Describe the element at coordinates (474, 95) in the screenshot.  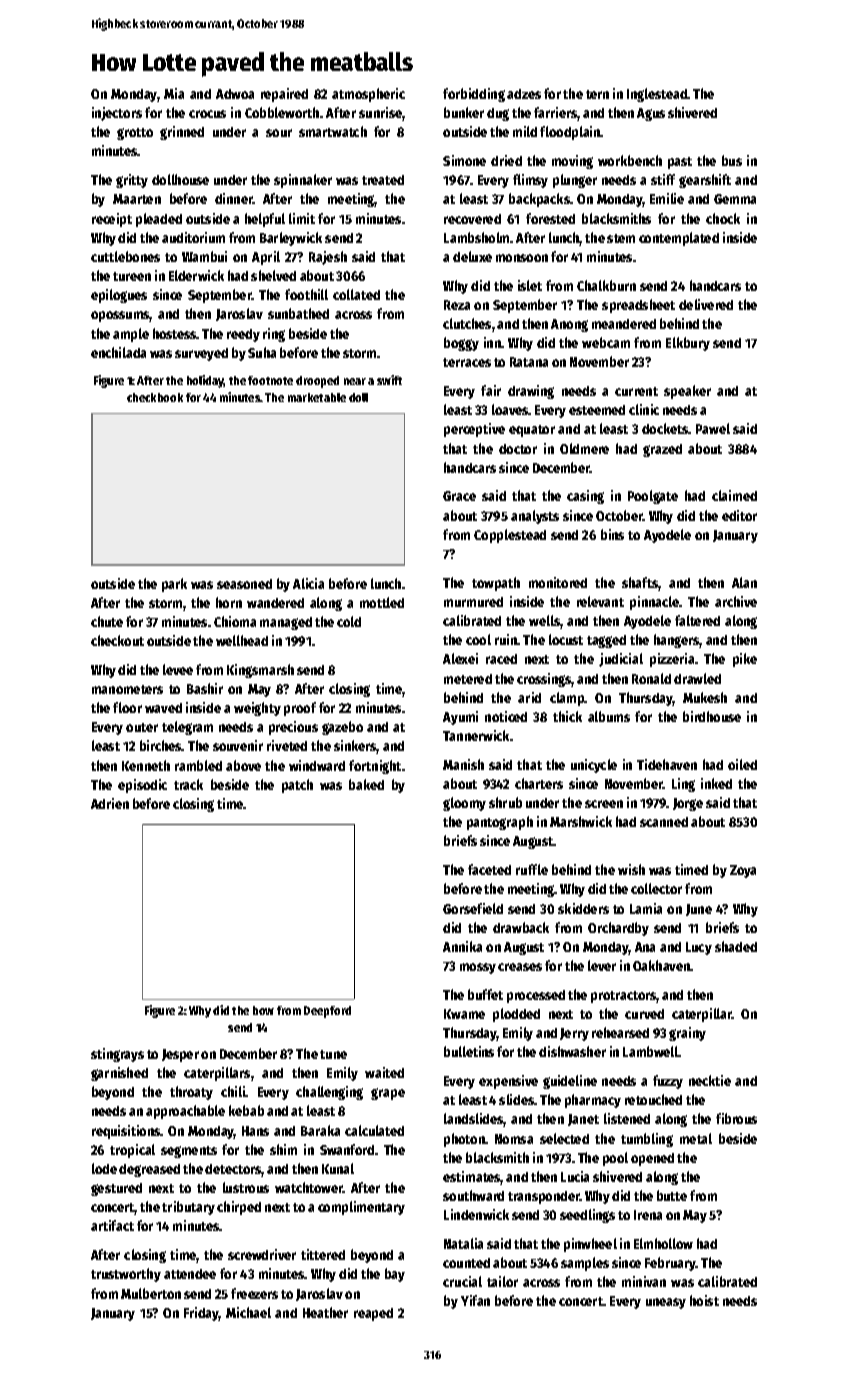
I see `forbidding` at that location.
